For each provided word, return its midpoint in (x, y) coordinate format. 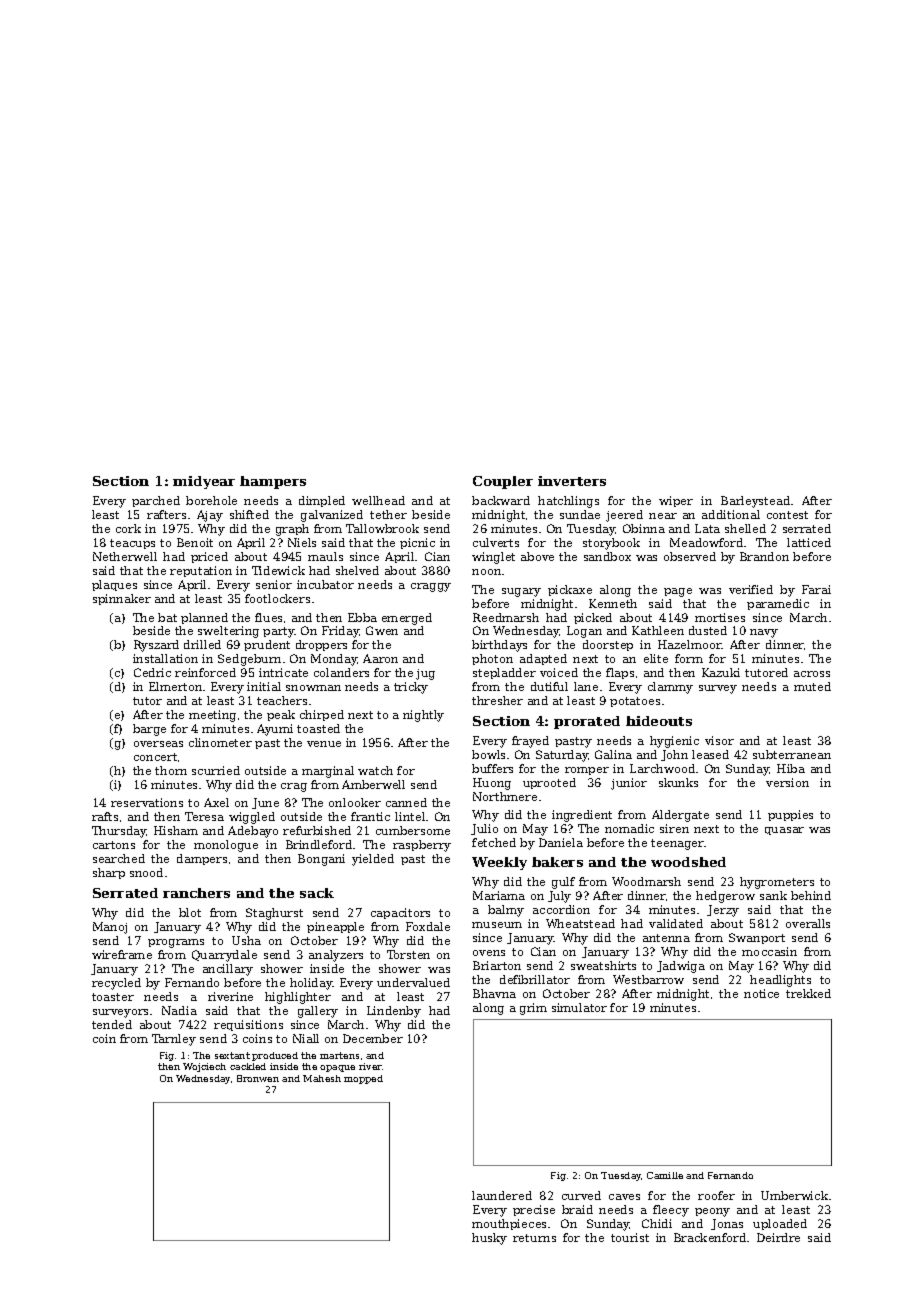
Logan (584, 632)
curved (581, 1195)
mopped (363, 1079)
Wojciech (204, 1067)
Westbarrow (648, 979)
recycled (116, 984)
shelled (745, 528)
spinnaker (122, 599)
